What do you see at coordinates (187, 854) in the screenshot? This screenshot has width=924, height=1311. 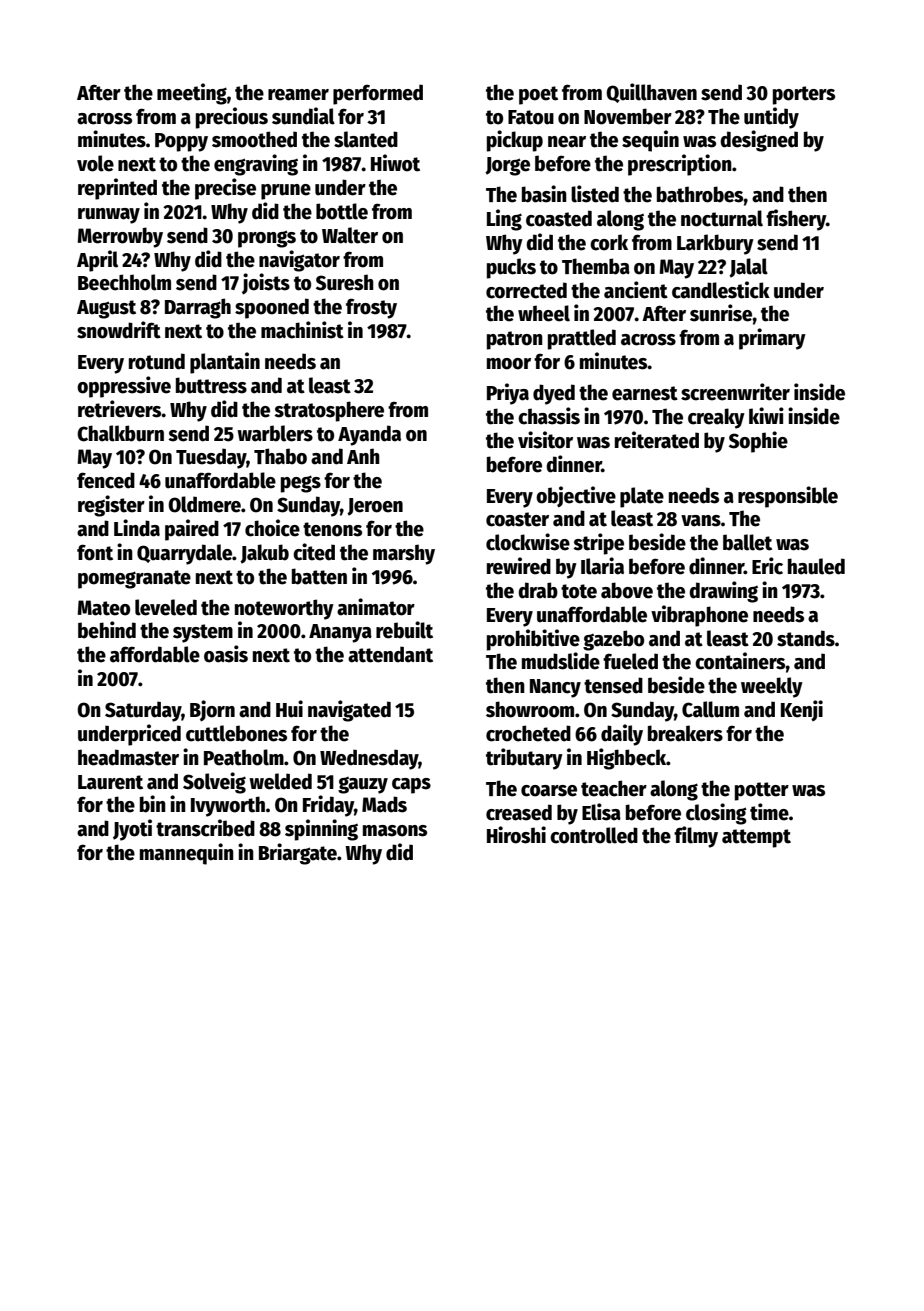 I see `mannequin` at bounding box center [187, 854].
